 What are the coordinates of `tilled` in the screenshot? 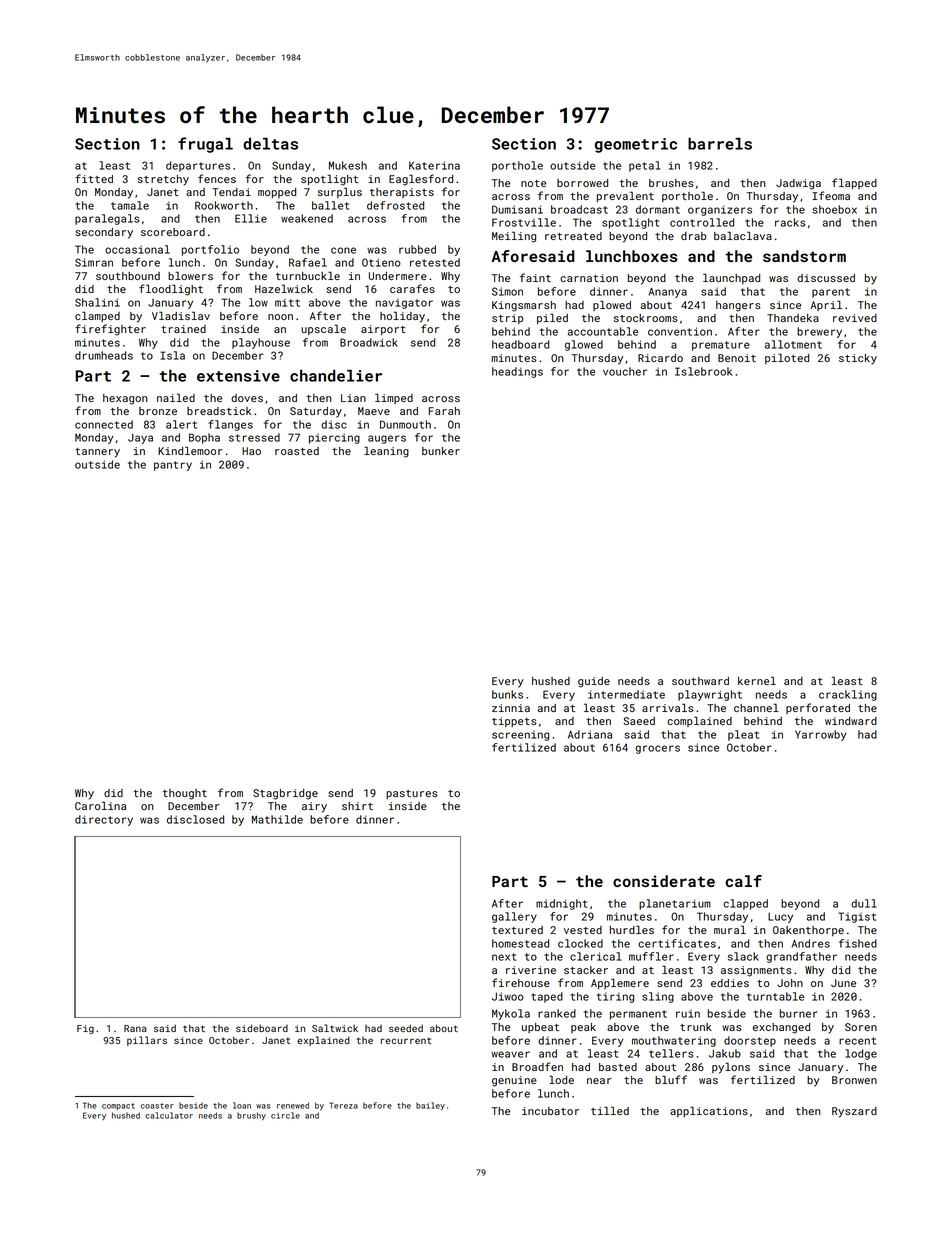 It's located at (610, 1110).
